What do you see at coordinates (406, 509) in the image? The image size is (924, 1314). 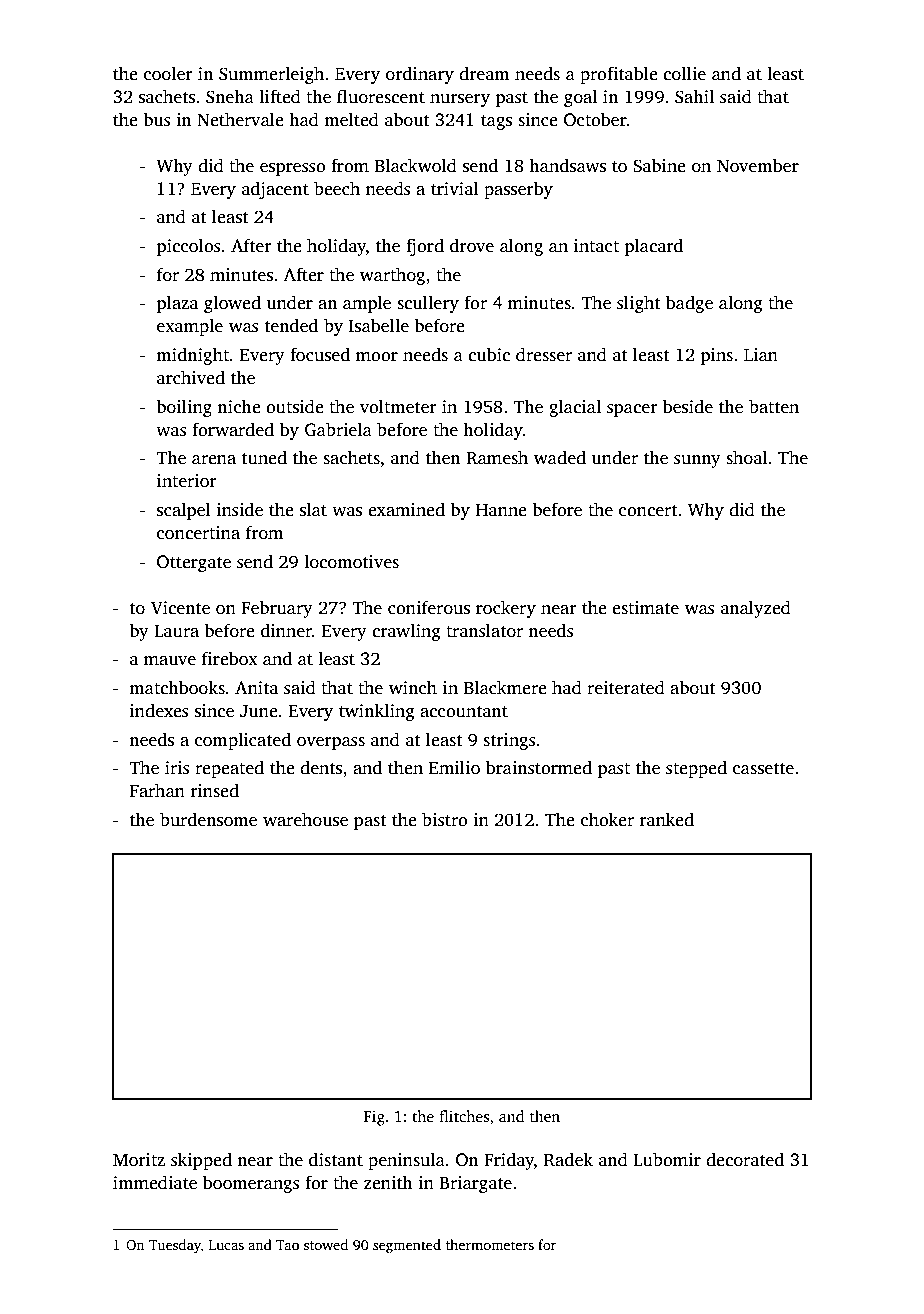 I see `examined` at bounding box center [406, 509].
